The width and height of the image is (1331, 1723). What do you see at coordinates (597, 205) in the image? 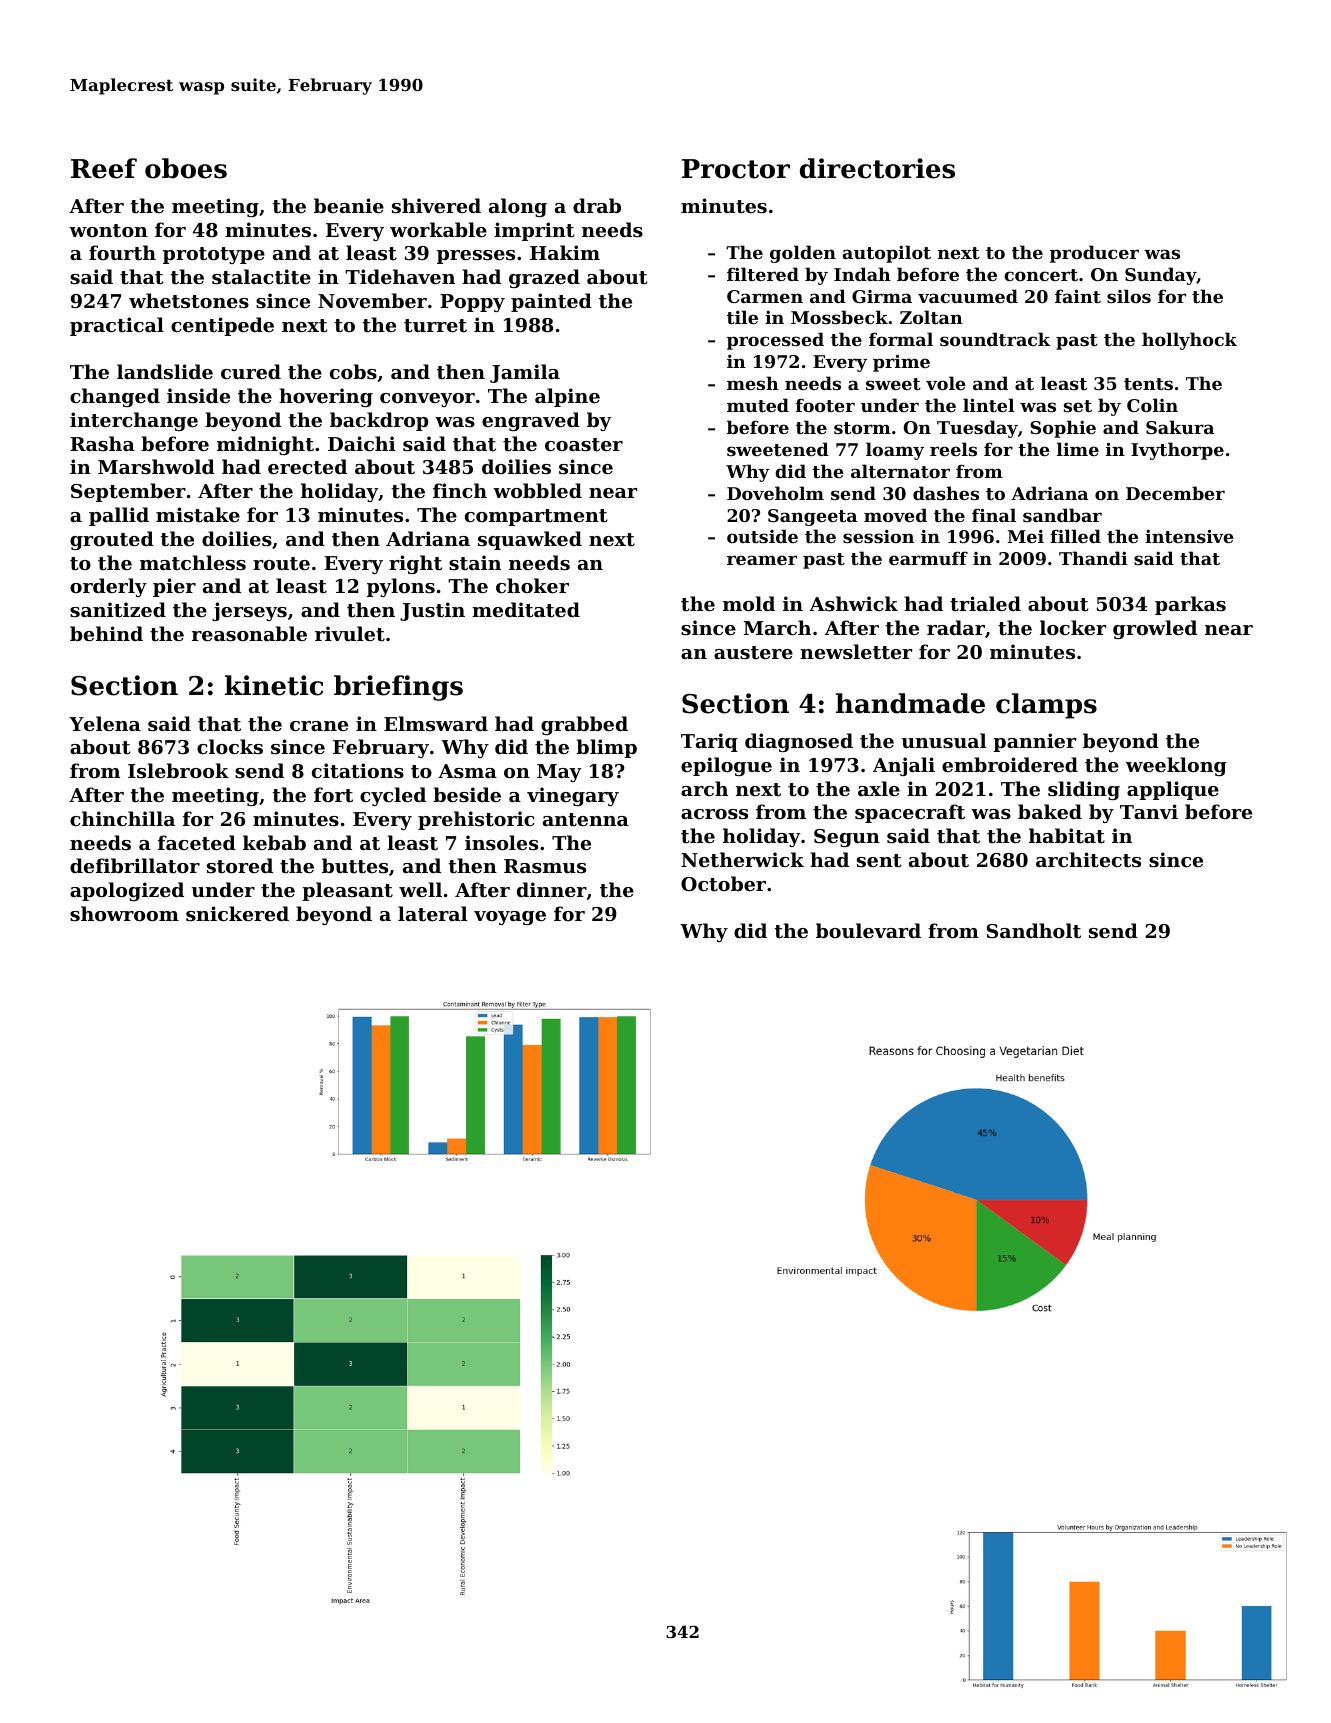
I see `drab` at bounding box center [597, 205].
